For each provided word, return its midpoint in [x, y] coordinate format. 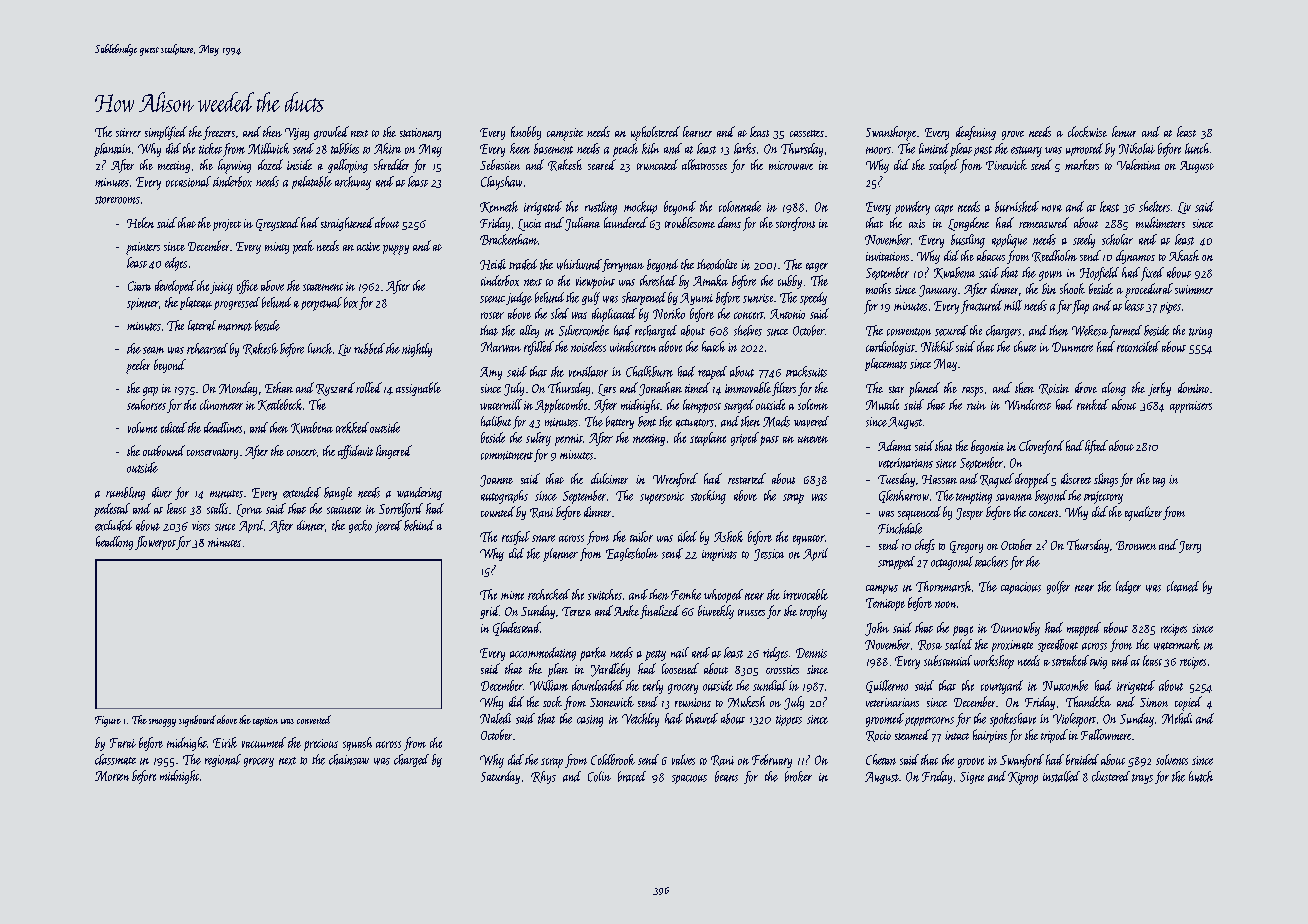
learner [697, 131]
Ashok [728, 536]
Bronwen [1136, 545]
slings [1106, 480]
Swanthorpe [891, 133]
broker [798, 776]
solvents [1172, 759]
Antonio [787, 314]
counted [498, 511]
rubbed [369, 348]
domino [1193, 387]
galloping [348, 166]
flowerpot [155, 543]
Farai [123, 743]
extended [302, 492]
